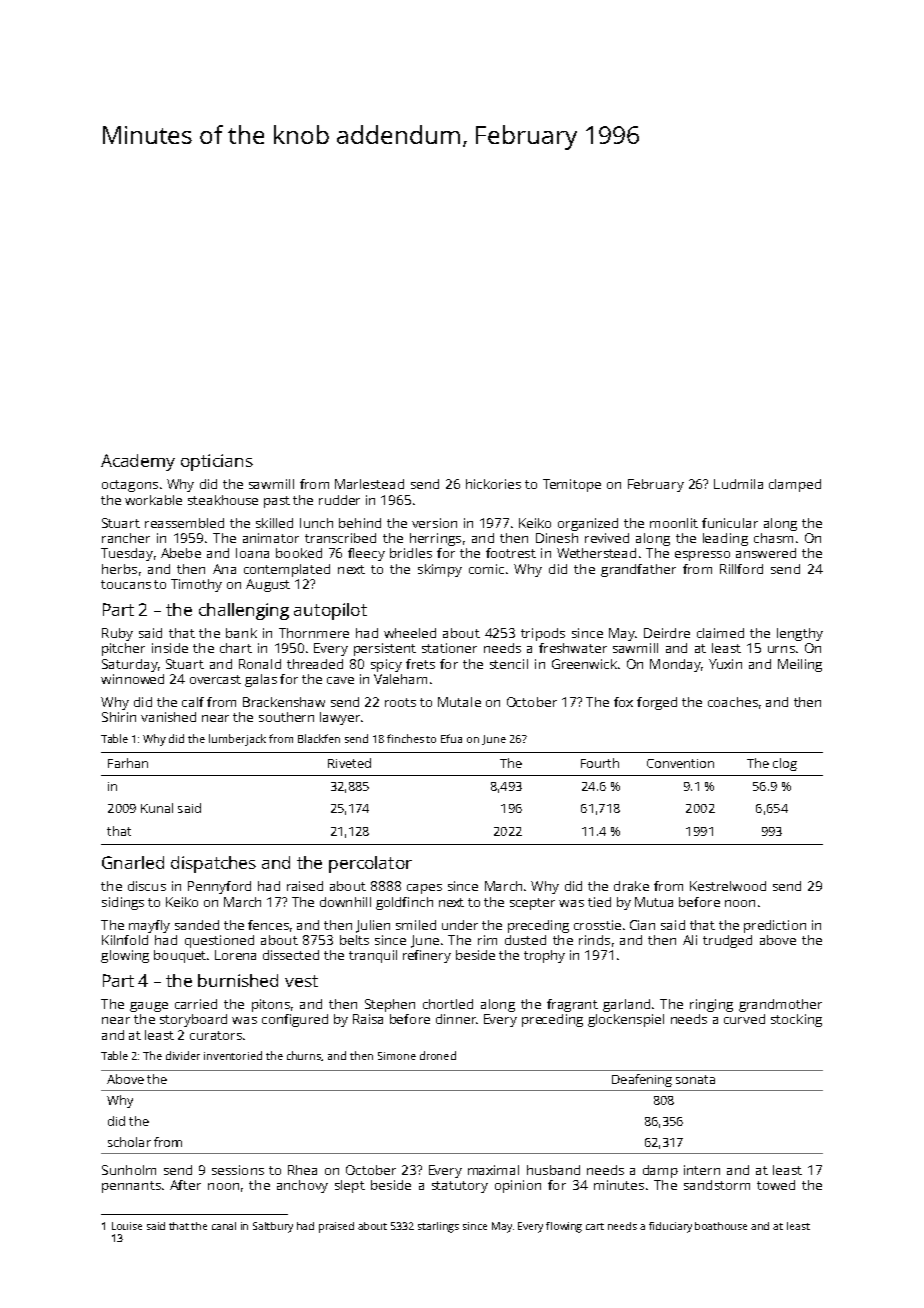 The width and height of the document is (924, 1308). I want to click on hickories, so click(493, 484).
